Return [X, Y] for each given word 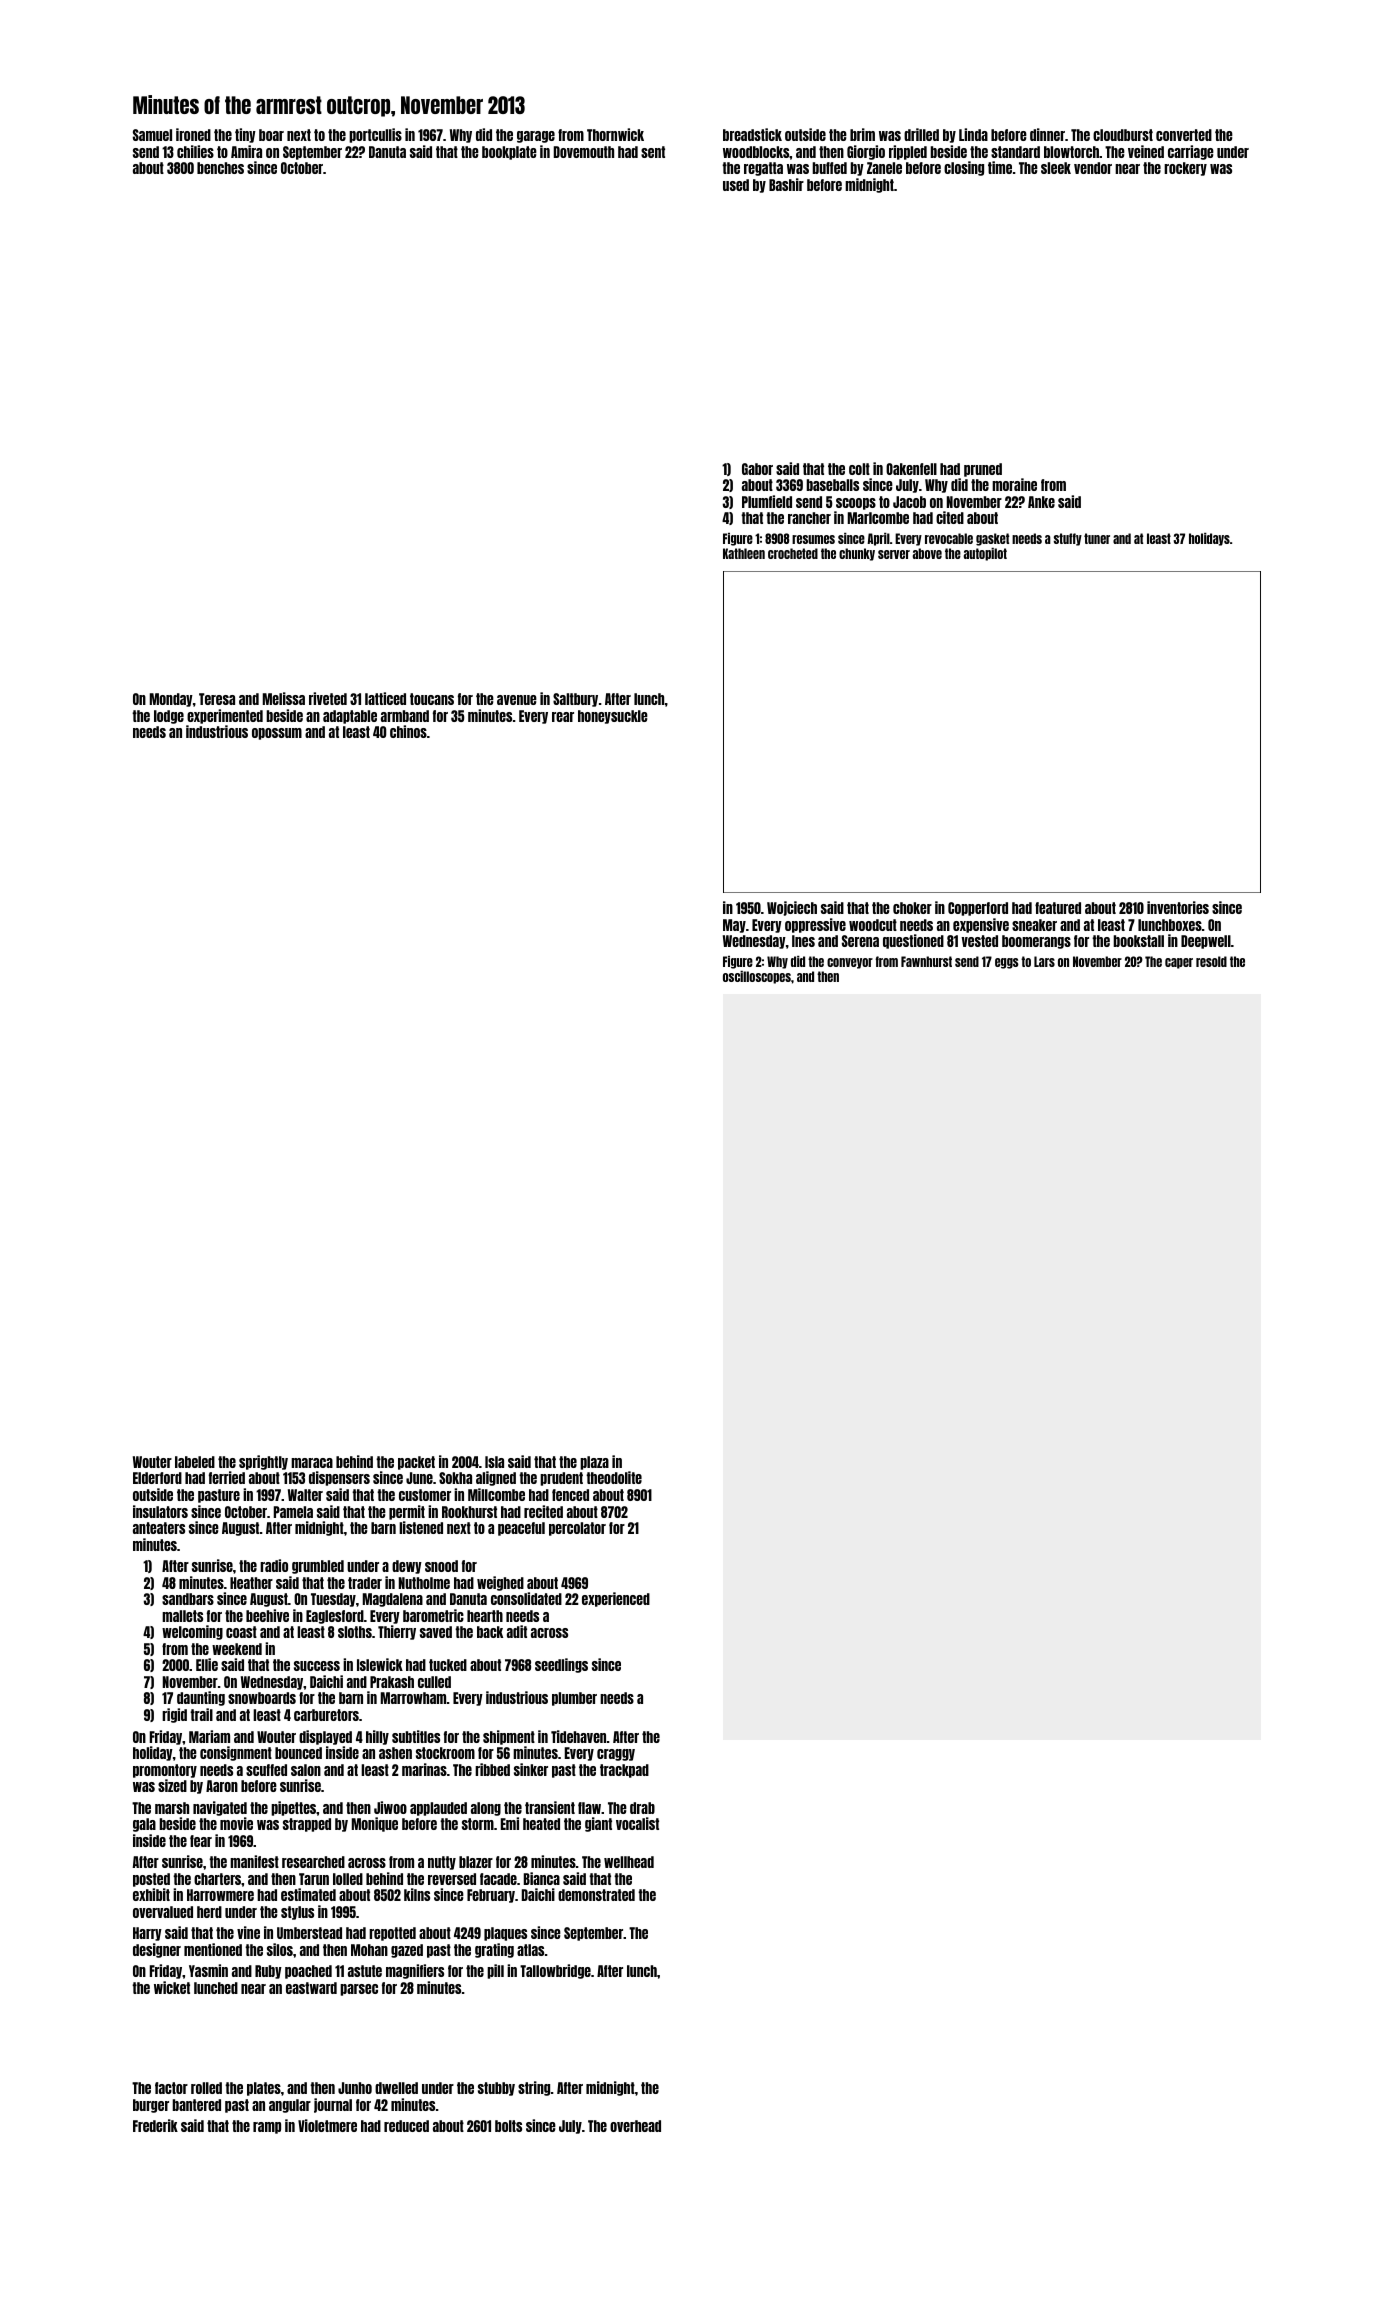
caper [1179, 963]
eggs [1007, 963]
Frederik [155, 2125]
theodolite [614, 1477]
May [734, 926]
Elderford [157, 1478]
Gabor [757, 469]
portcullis [375, 135]
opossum [277, 734]
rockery [1185, 169]
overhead [635, 2126]
